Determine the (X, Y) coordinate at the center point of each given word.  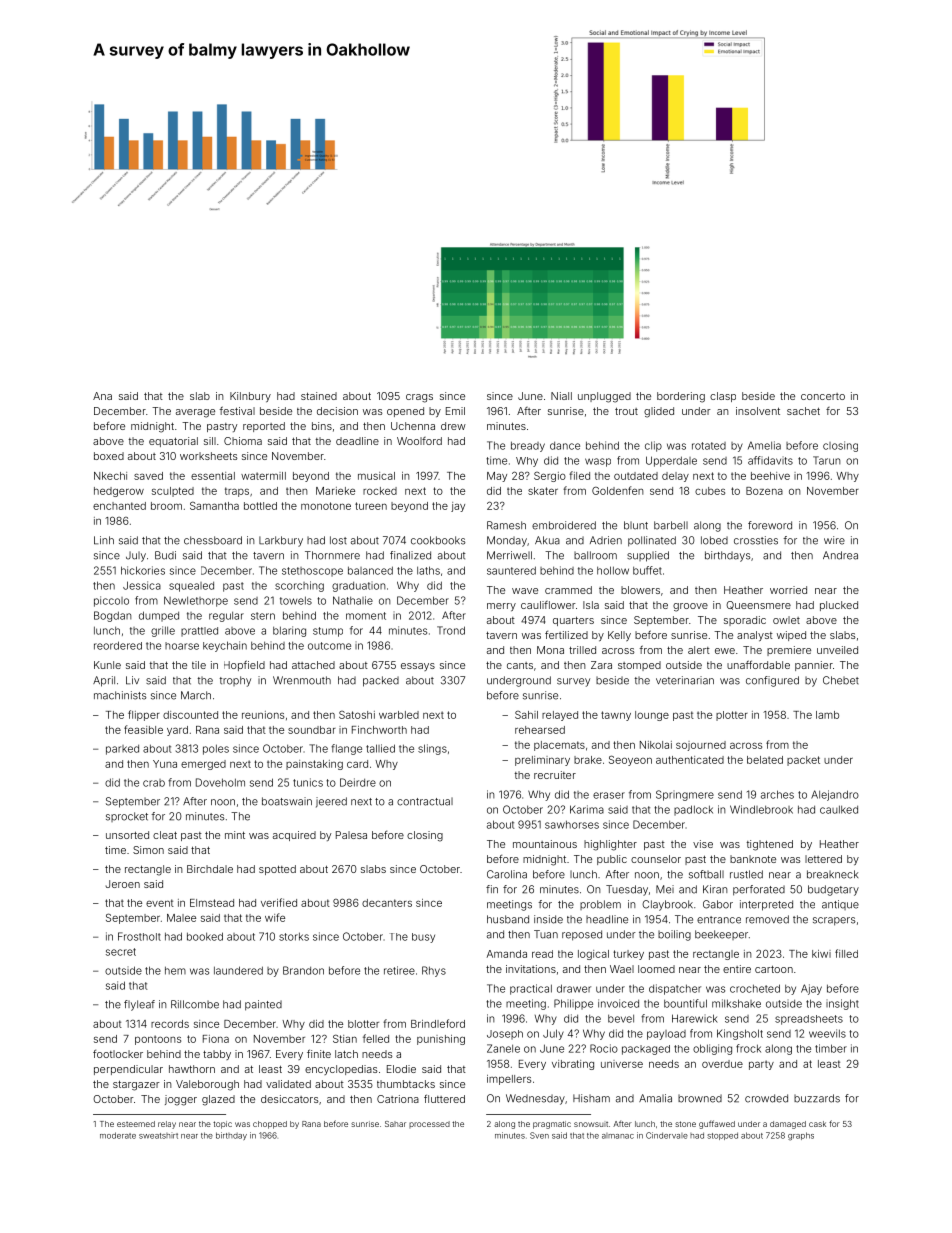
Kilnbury (250, 397)
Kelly (619, 636)
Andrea (840, 555)
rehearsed (540, 730)
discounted (190, 715)
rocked (380, 491)
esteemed (136, 1124)
